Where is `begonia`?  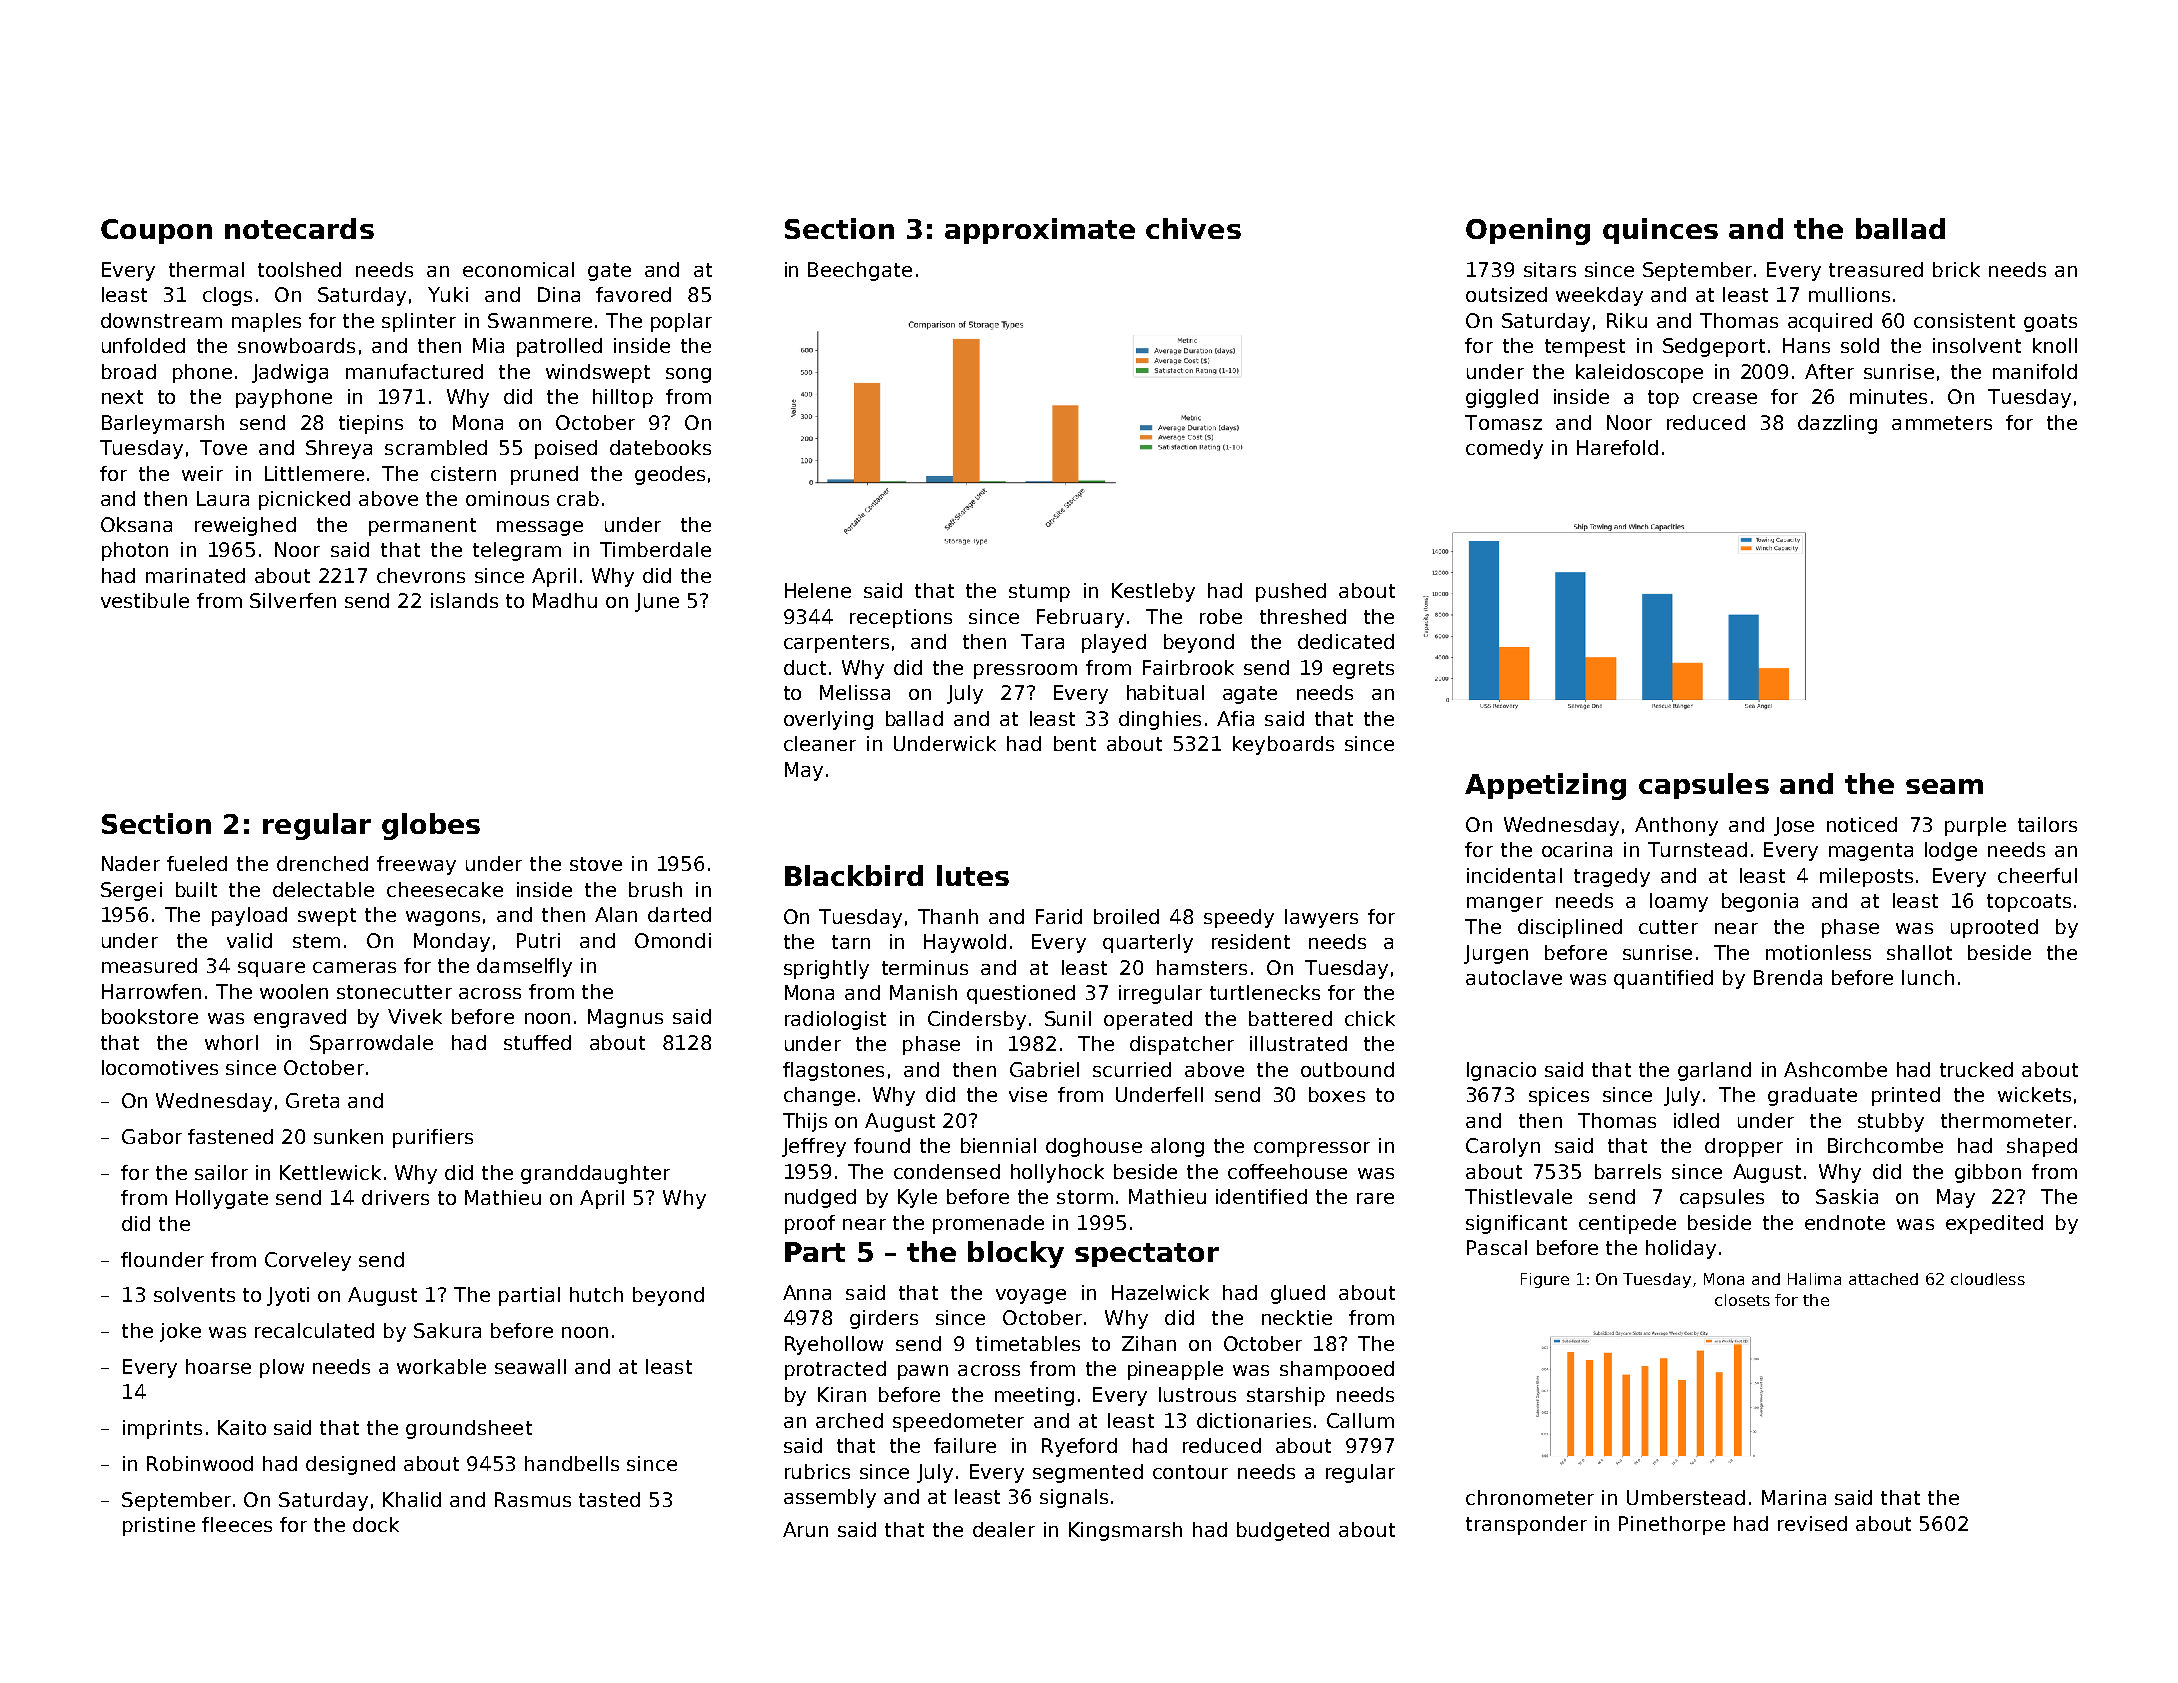
begonia is located at coordinates (1760, 902).
